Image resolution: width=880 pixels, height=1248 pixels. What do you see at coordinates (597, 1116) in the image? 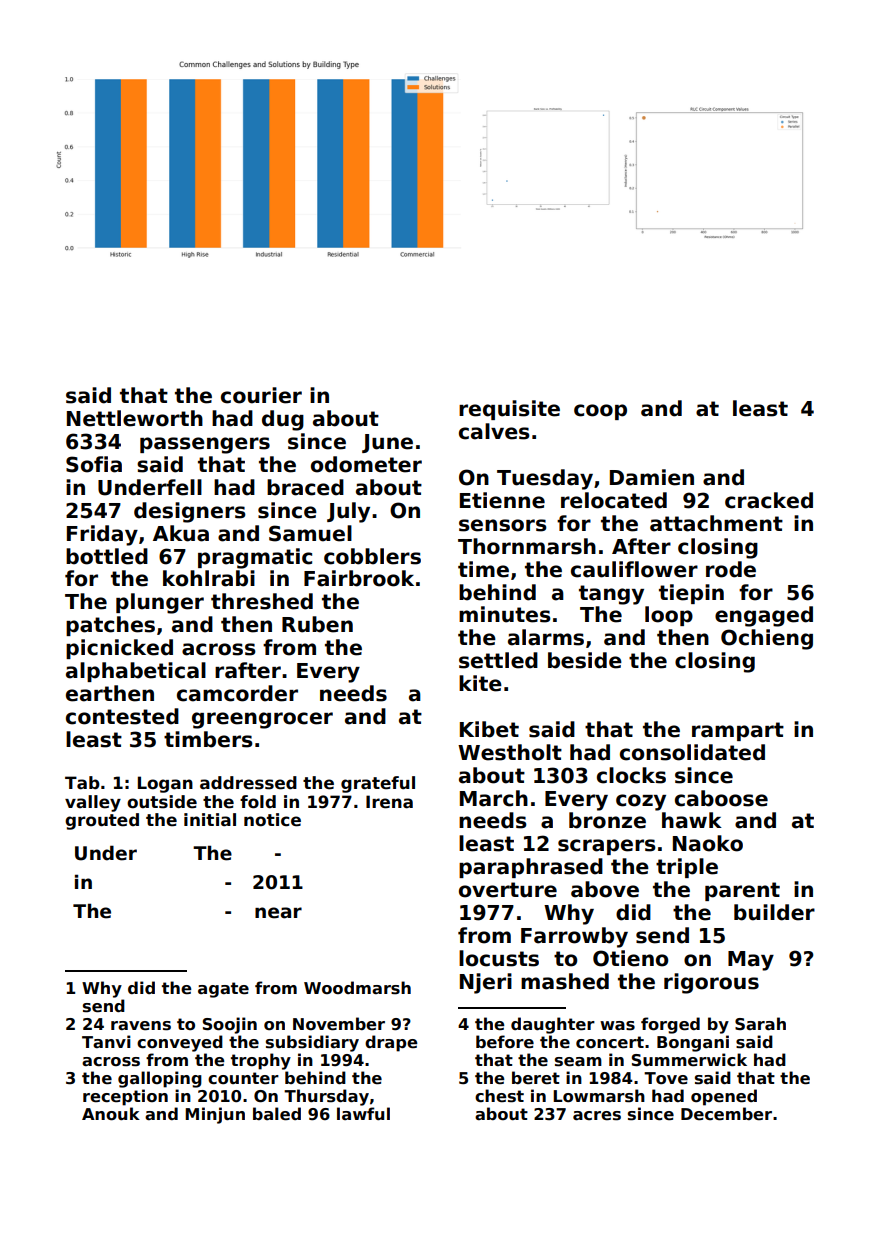
I see `acres` at bounding box center [597, 1116].
